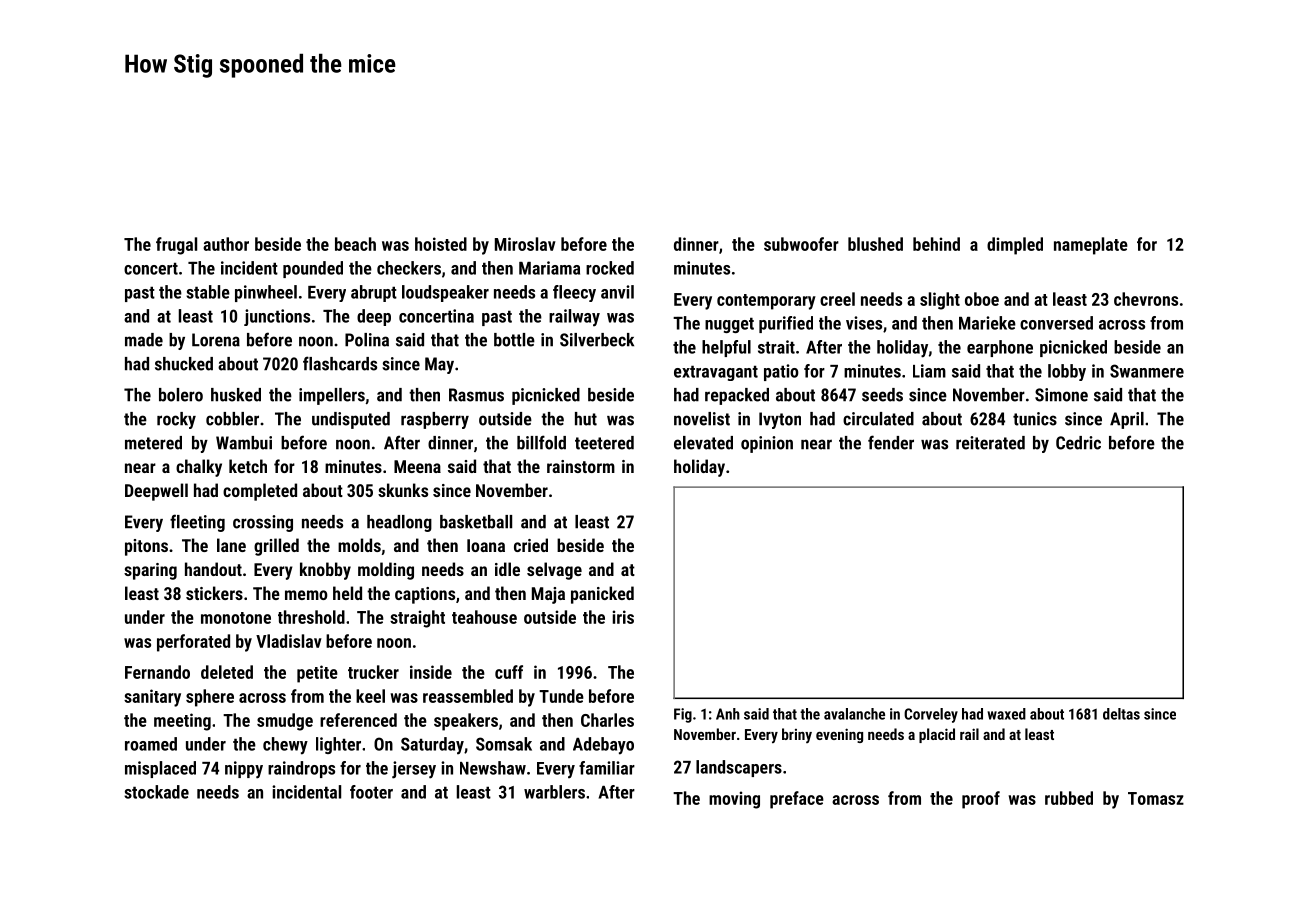 This screenshot has width=1308, height=924. I want to click on Miroslav, so click(525, 244).
